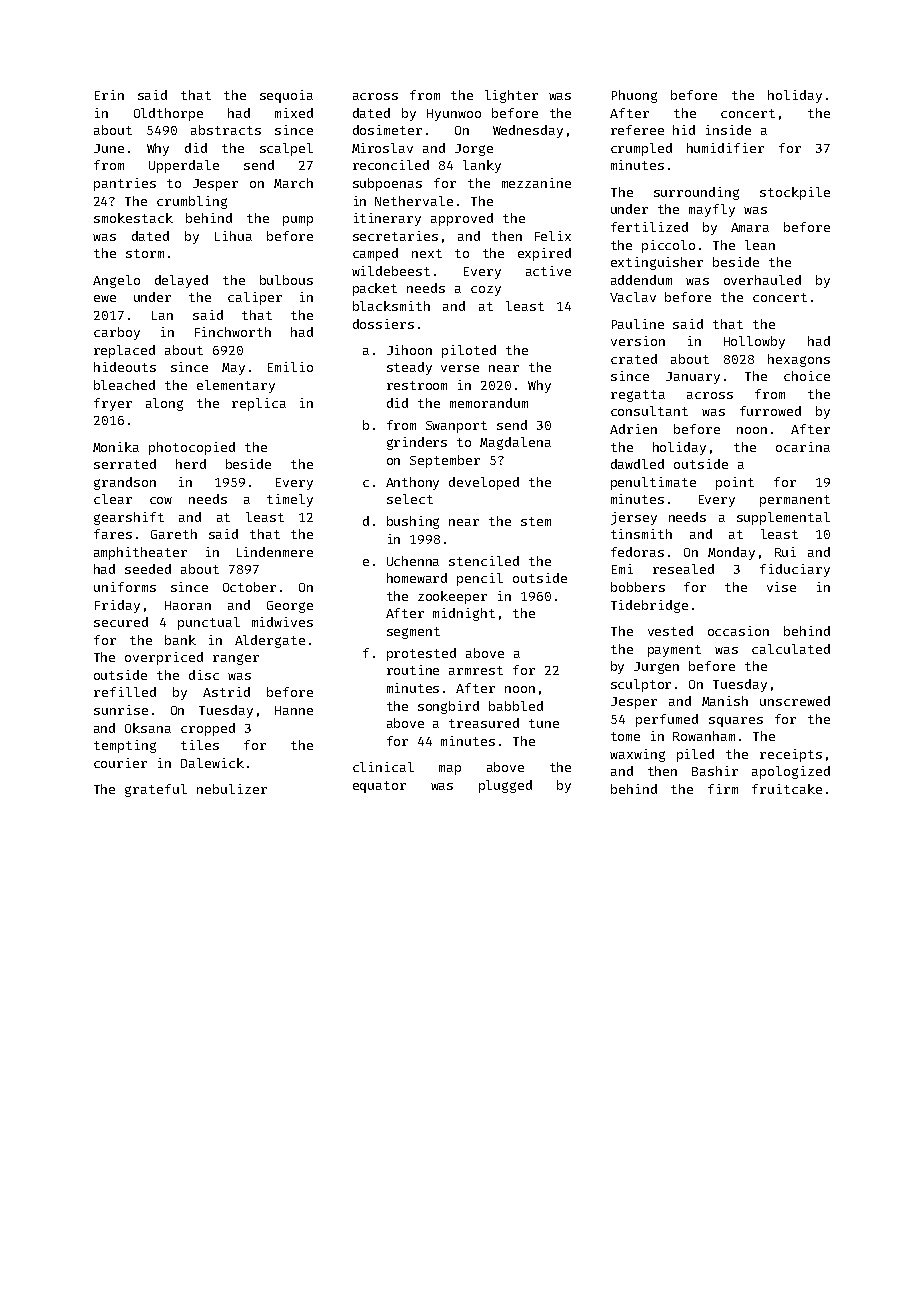  Describe the element at coordinates (511, 96) in the page. I see `lighter` at that location.
